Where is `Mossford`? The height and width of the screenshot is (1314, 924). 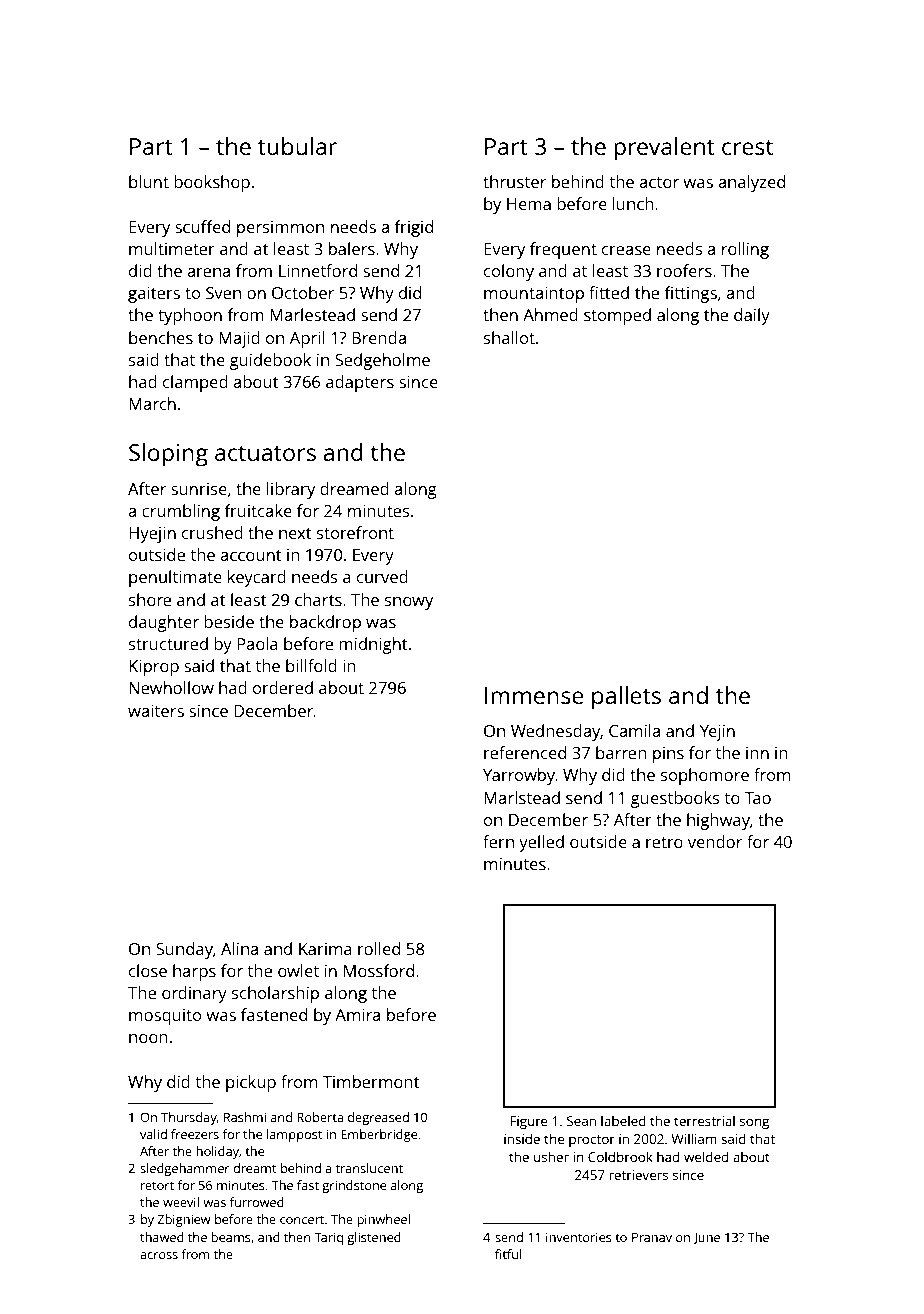
Mossford is located at coordinates (379, 970).
